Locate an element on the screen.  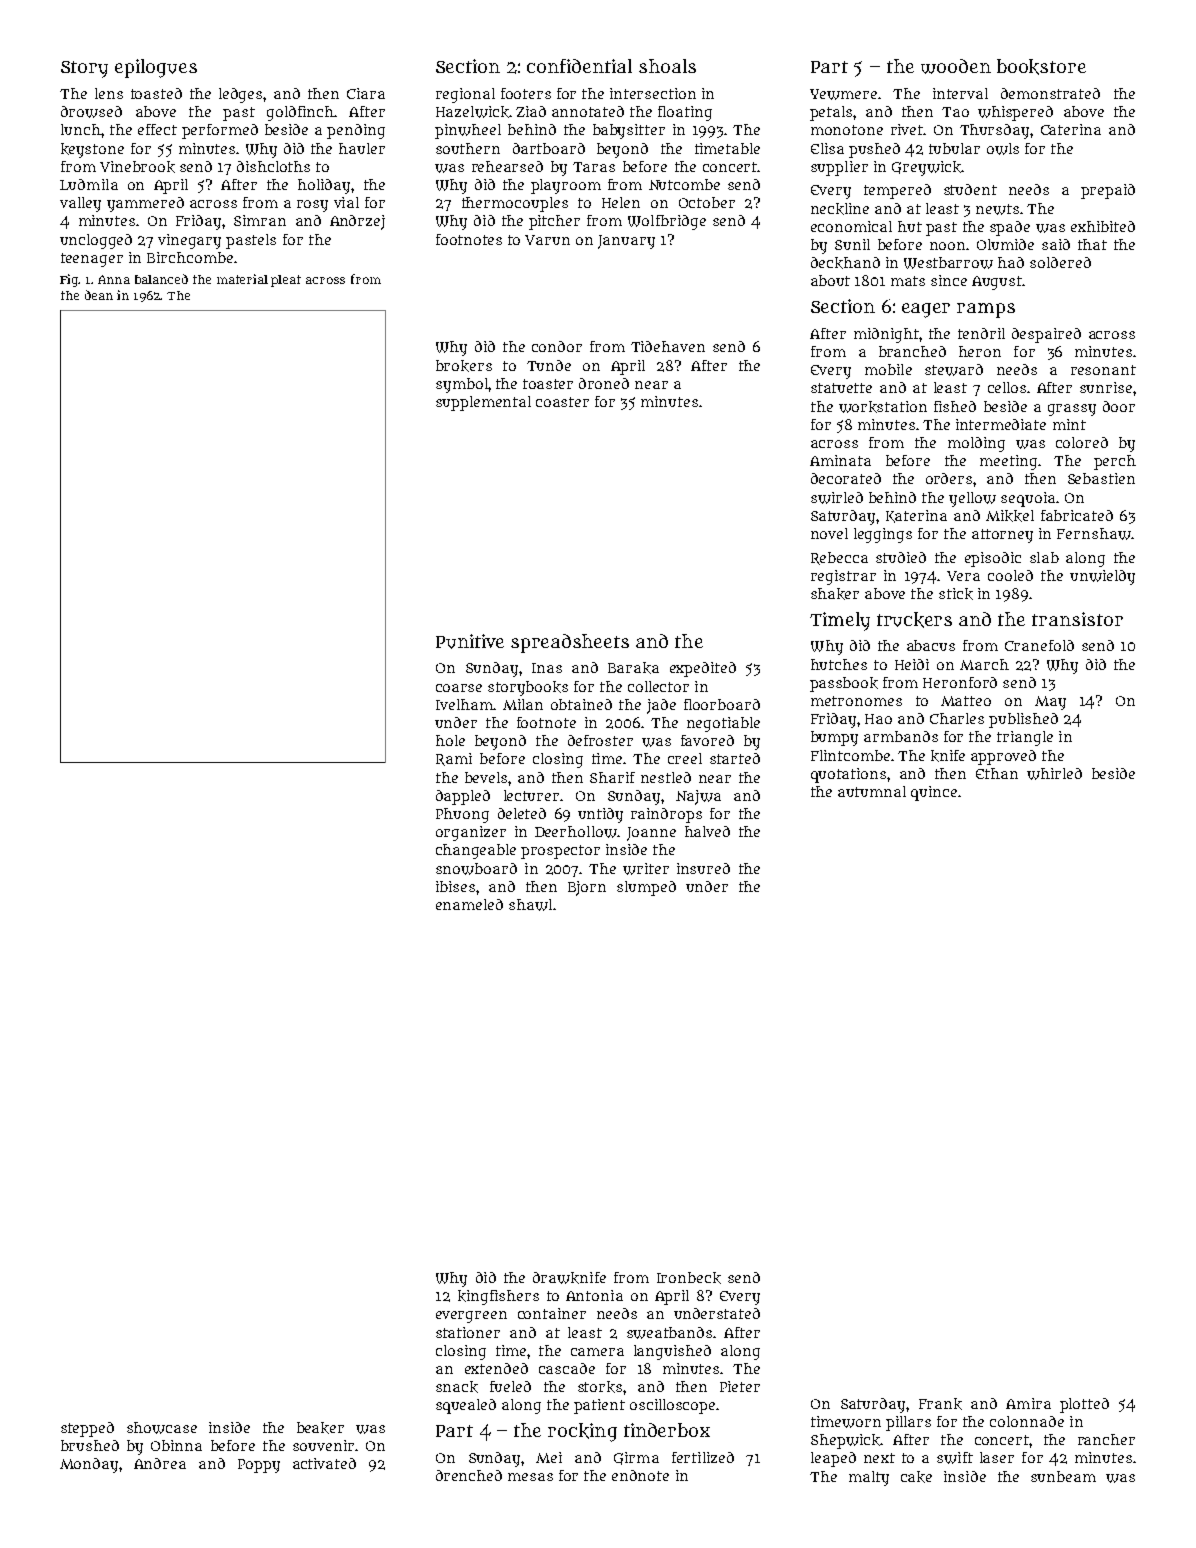
autumnal is located at coordinates (872, 791).
